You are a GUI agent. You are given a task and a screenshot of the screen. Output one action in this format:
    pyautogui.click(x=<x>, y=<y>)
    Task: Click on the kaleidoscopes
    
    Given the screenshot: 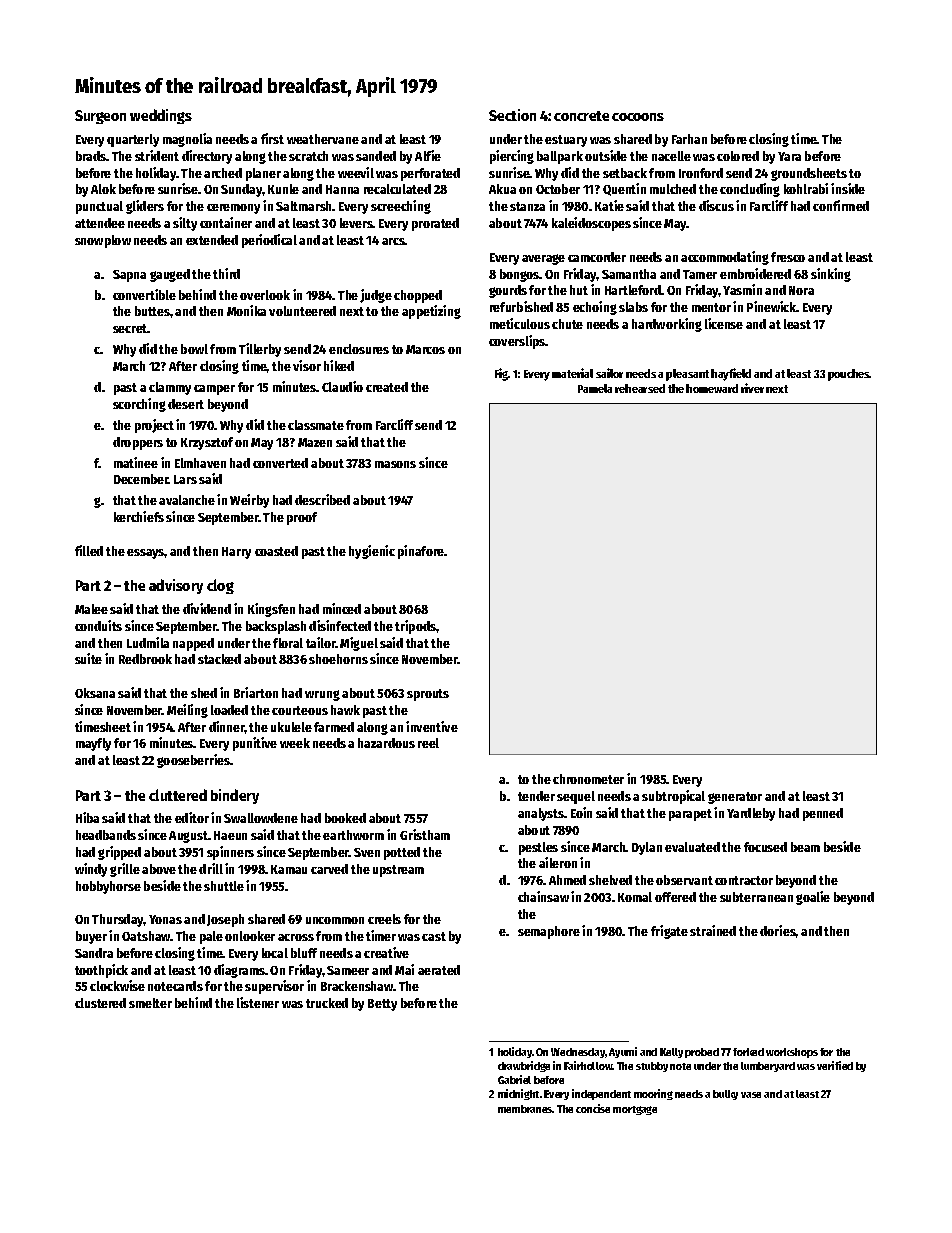 What is the action you would take?
    pyautogui.click(x=591, y=224)
